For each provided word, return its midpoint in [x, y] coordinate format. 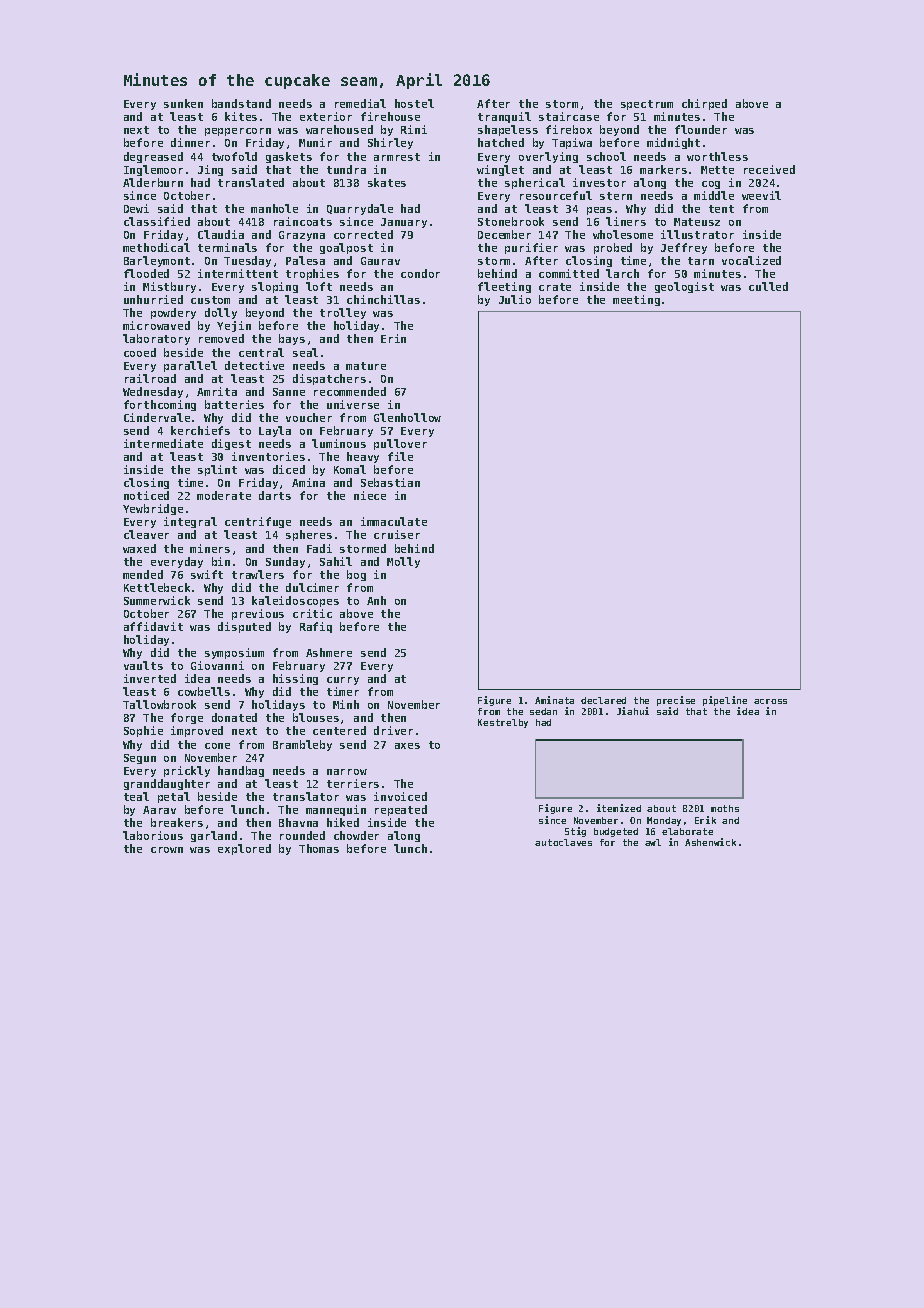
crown [167, 850]
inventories [268, 456]
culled [768, 286]
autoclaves [563, 842]
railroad [150, 378]
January [404, 223]
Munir [315, 142]
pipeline [725, 701]
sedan [543, 711]
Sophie [143, 731]
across [770, 701]
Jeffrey [684, 248]
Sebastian [390, 482]
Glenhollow [407, 417]
